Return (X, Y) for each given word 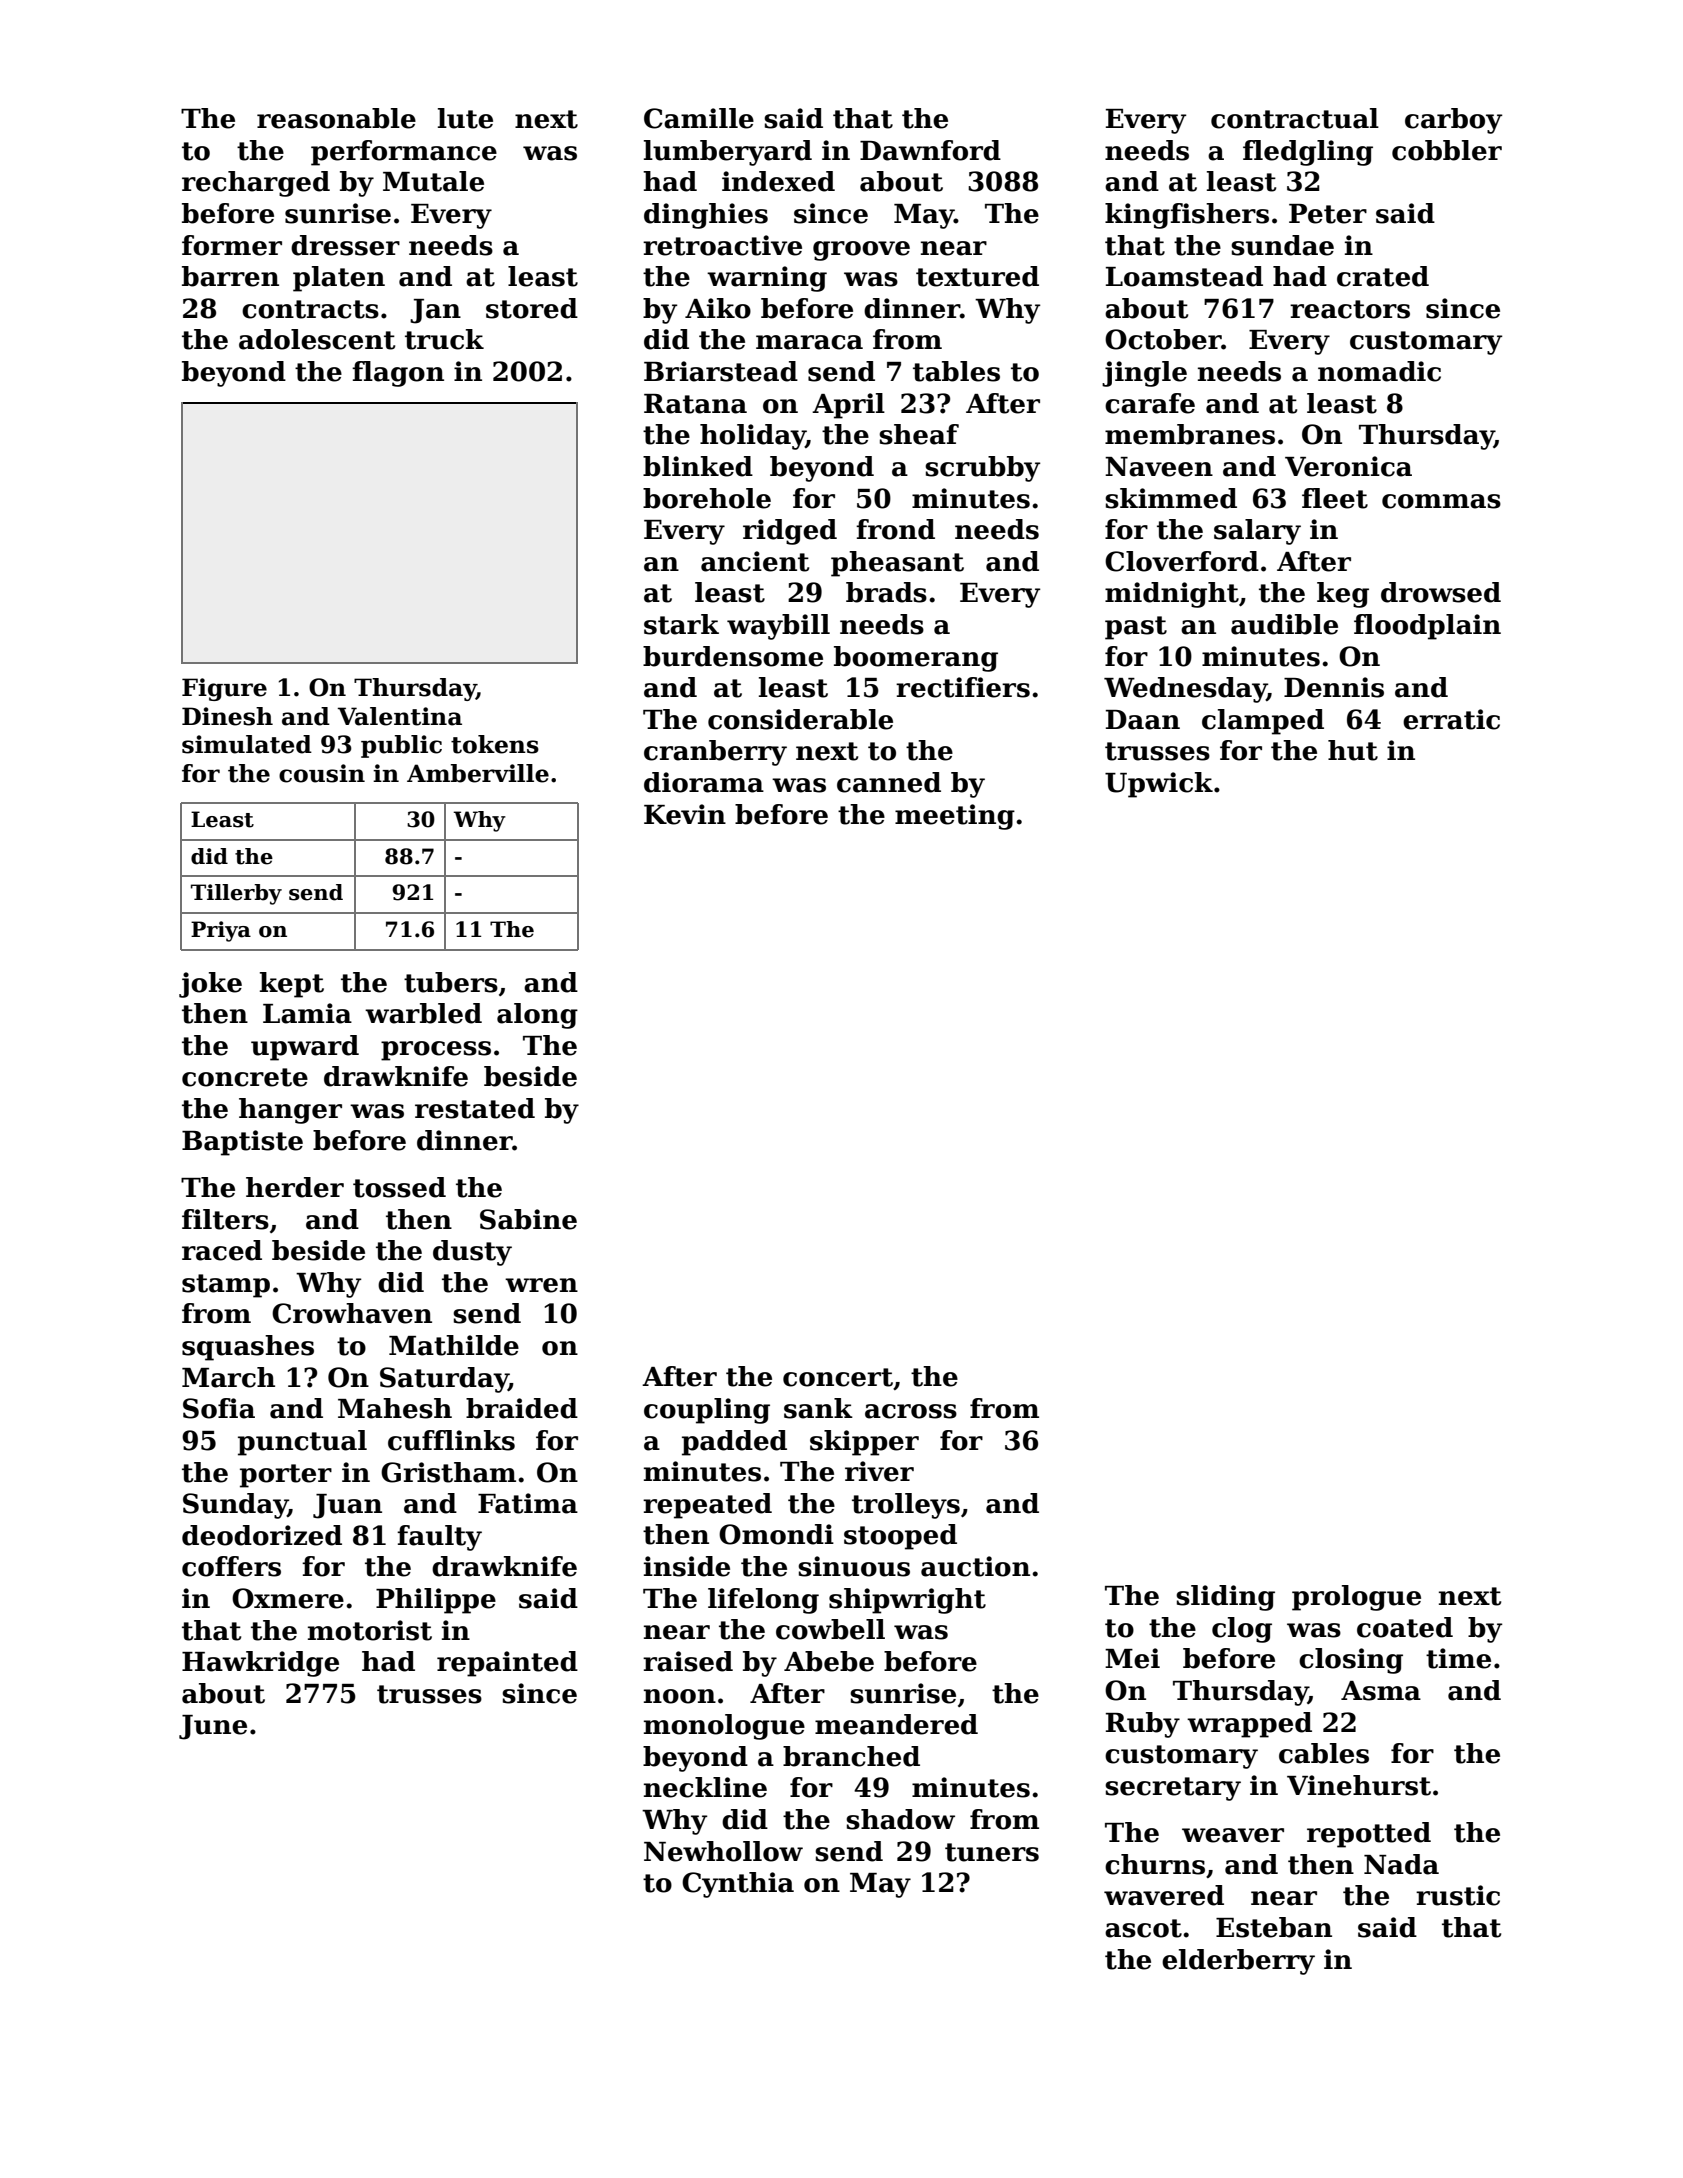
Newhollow (723, 1851)
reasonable (336, 118)
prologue (1356, 1598)
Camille (699, 118)
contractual (1295, 118)
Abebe (829, 1661)
